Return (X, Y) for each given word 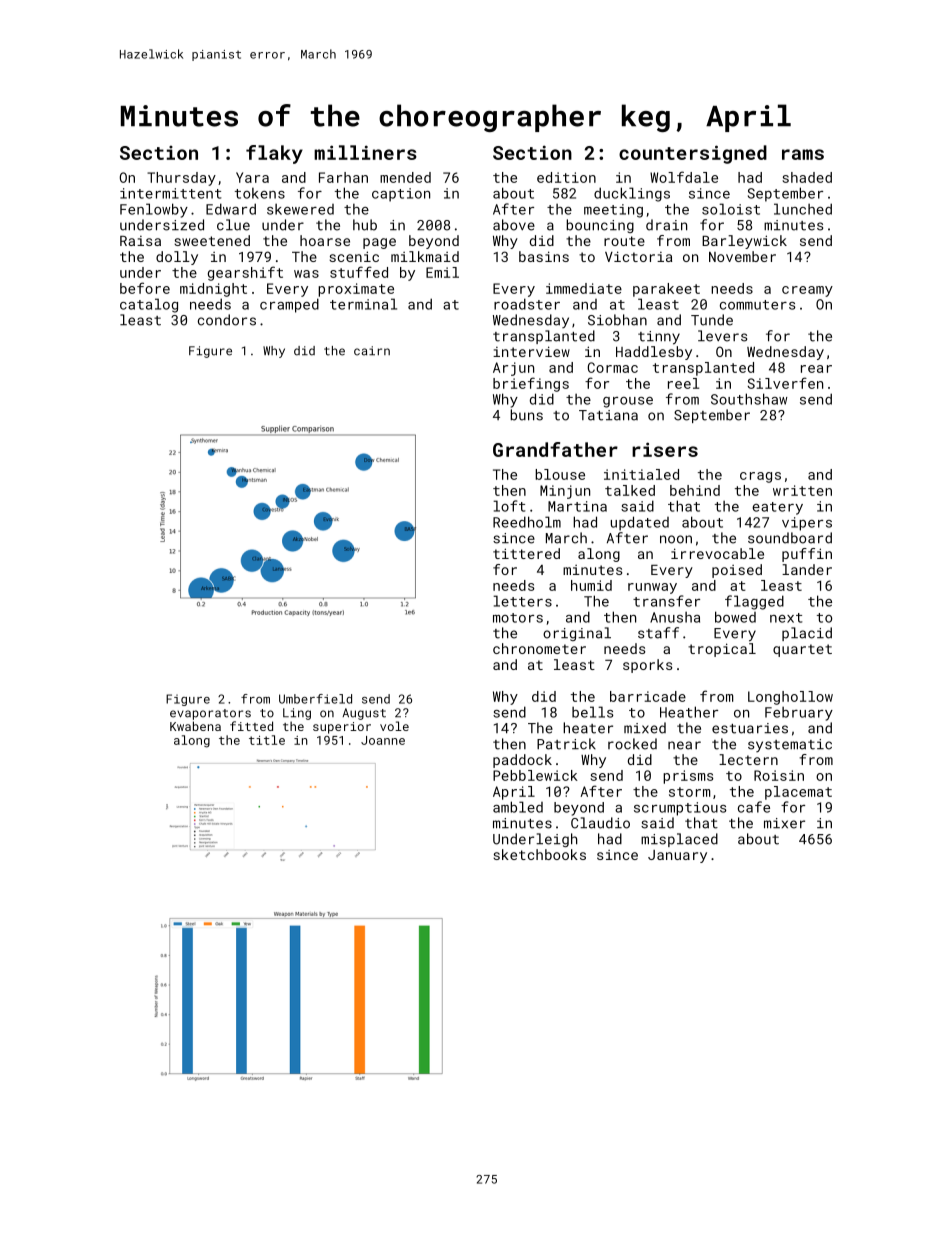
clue (233, 225)
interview (531, 351)
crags (760, 477)
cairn (372, 351)
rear (816, 369)
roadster (527, 304)
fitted (251, 726)
